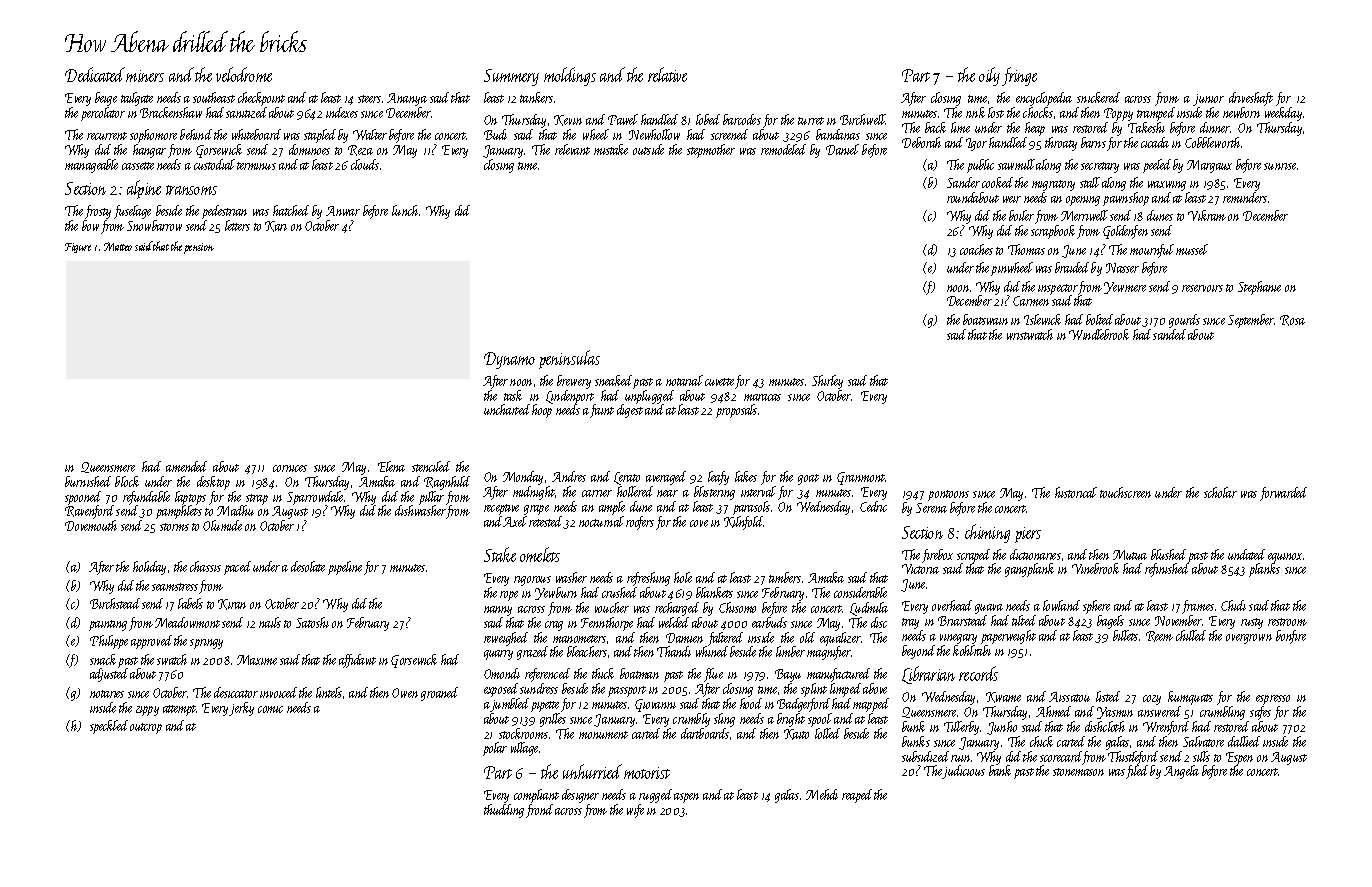 The image size is (1372, 887). What do you see at coordinates (1251, 99) in the document?
I see `driveshaft` at bounding box center [1251, 99].
